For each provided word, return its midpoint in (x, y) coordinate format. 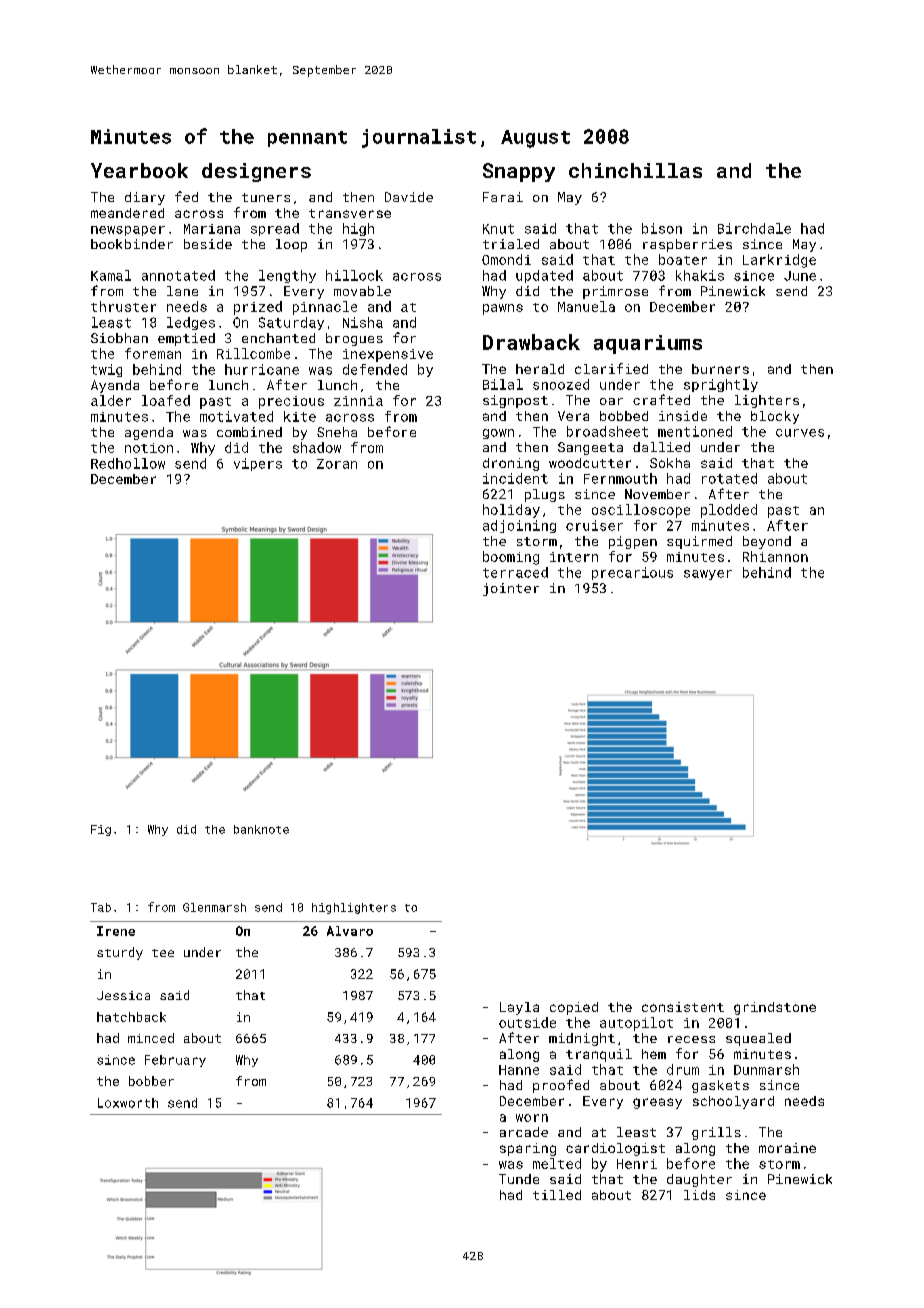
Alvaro (350, 931)
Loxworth (128, 1103)
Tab (101, 907)
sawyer (708, 575)
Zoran (337, 464)
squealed (758, 1039)
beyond (767, 542)
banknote (261, 829)
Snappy (519, 172)
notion (149, 448)
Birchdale (754, 228)
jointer (511, 589)
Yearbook (139, 170)
